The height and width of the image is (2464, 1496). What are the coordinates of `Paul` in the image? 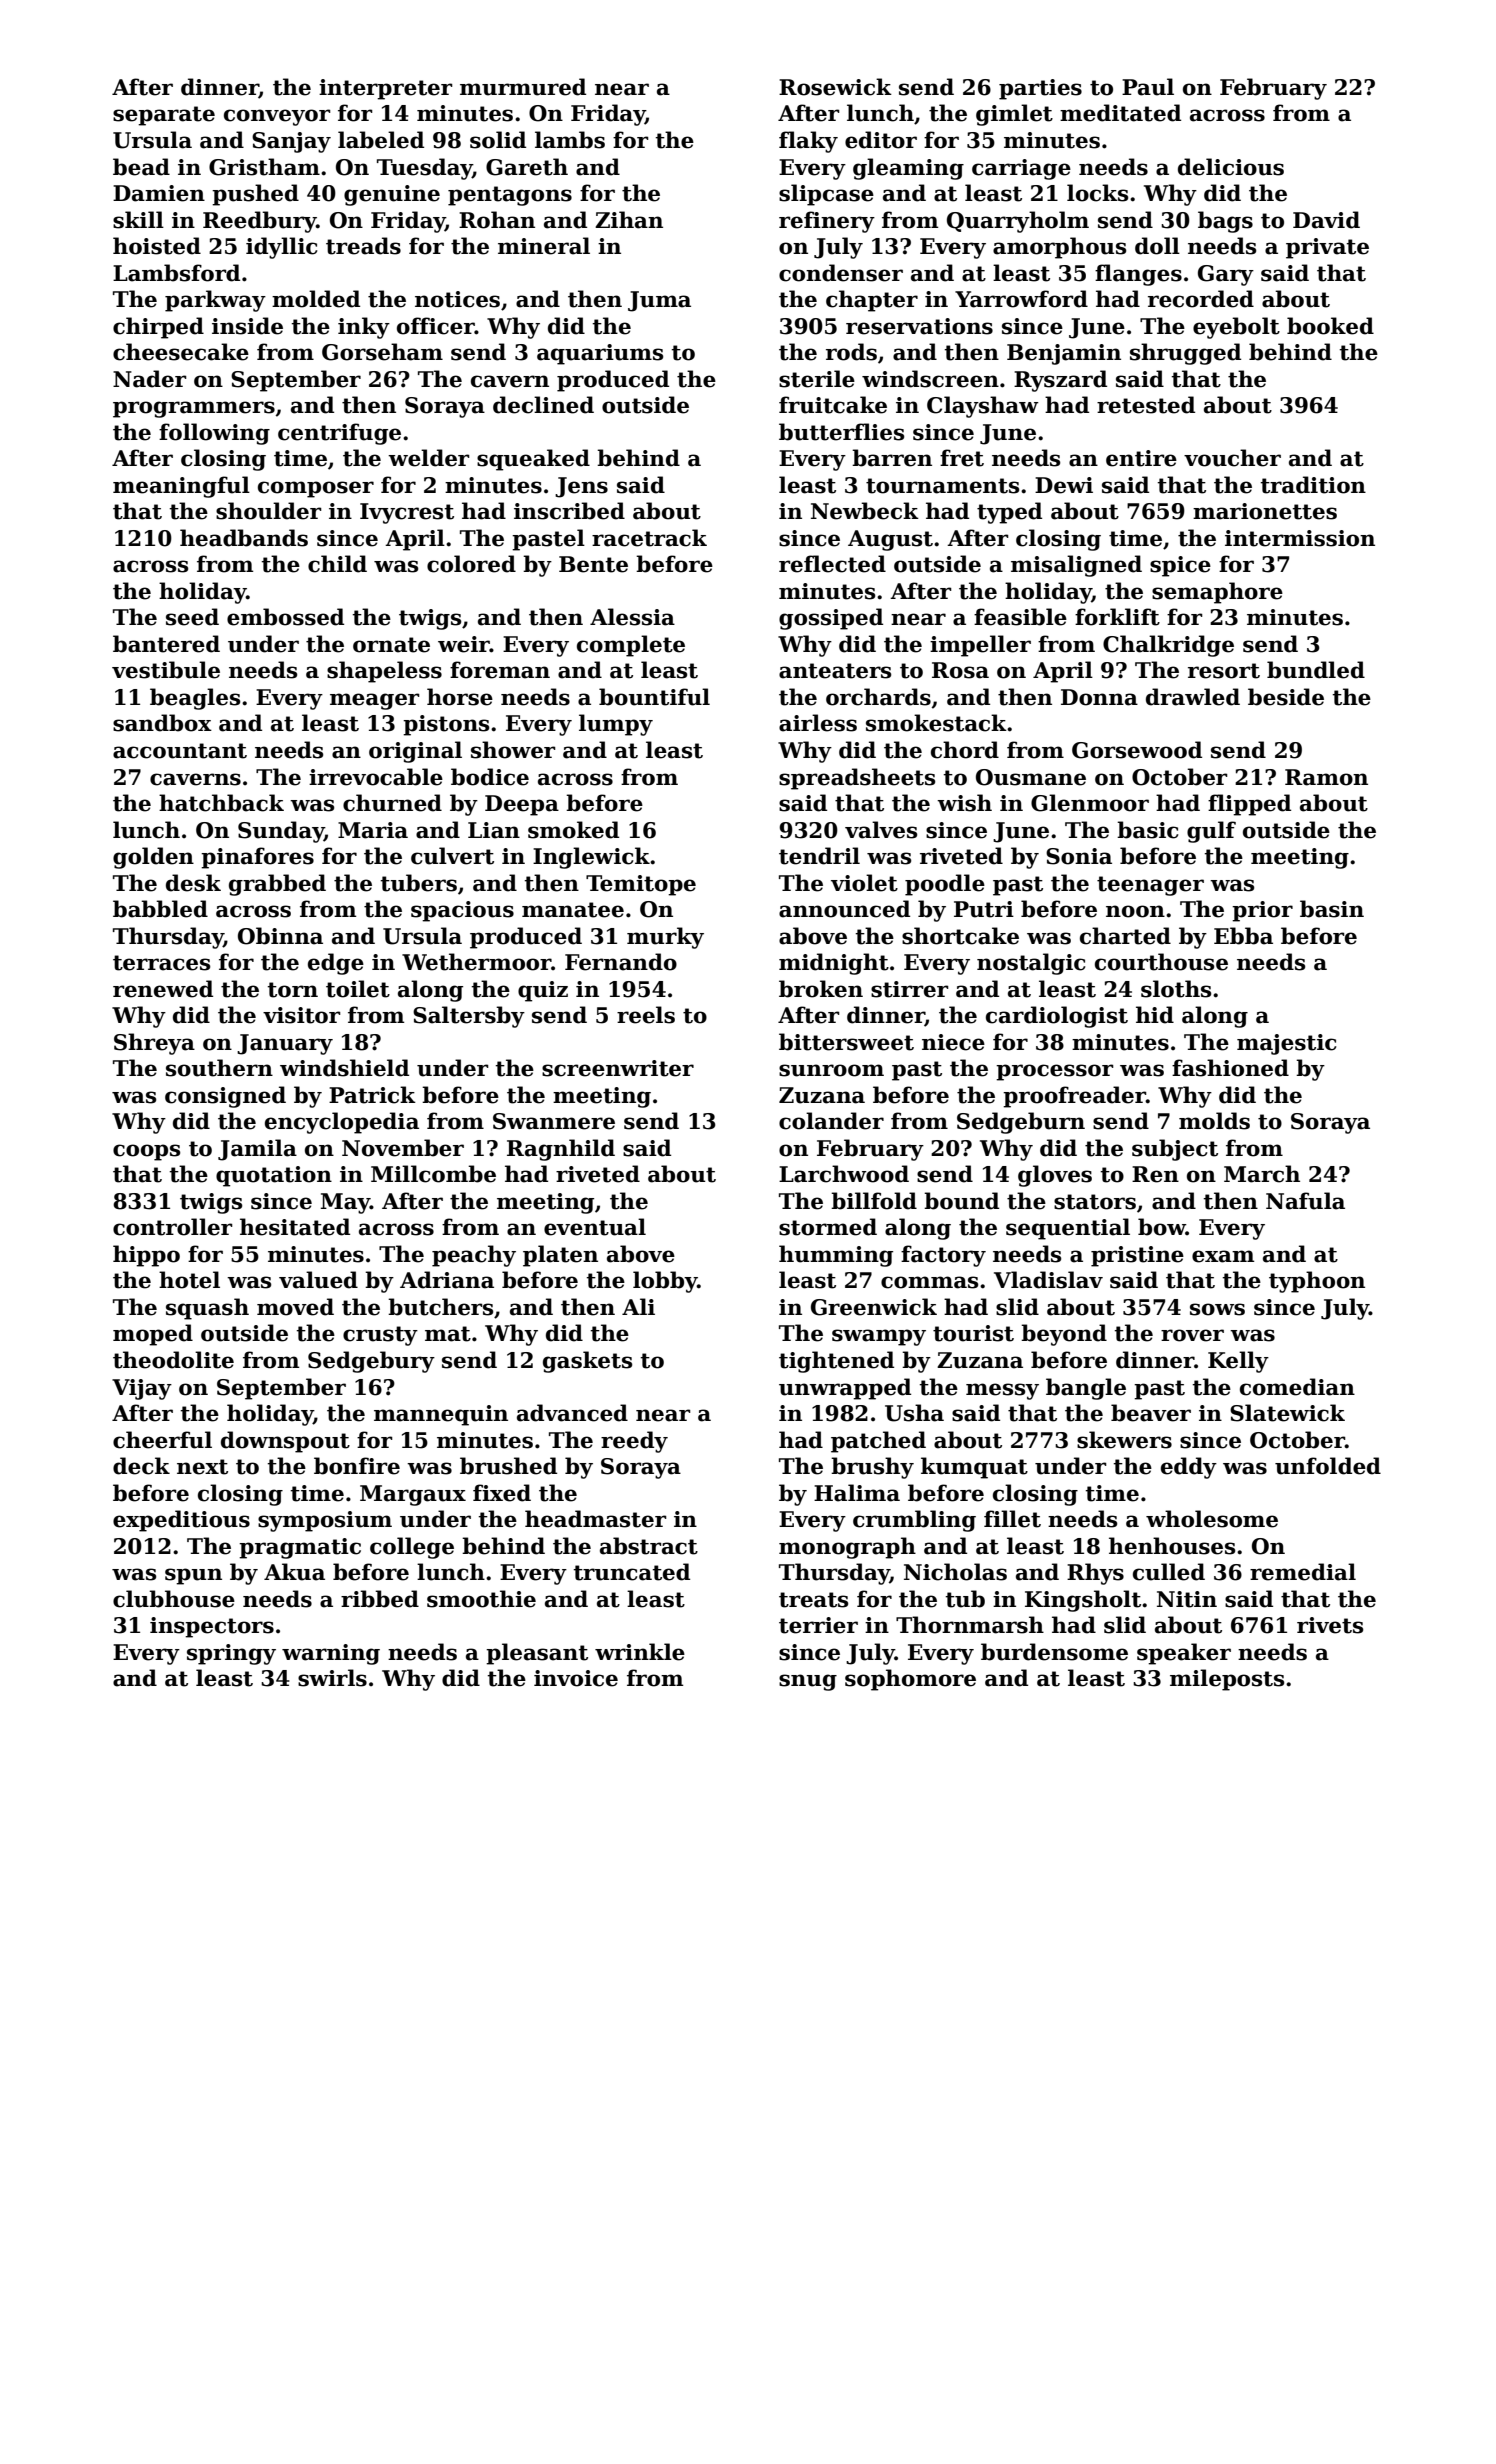 It's located at (1148, 87).
